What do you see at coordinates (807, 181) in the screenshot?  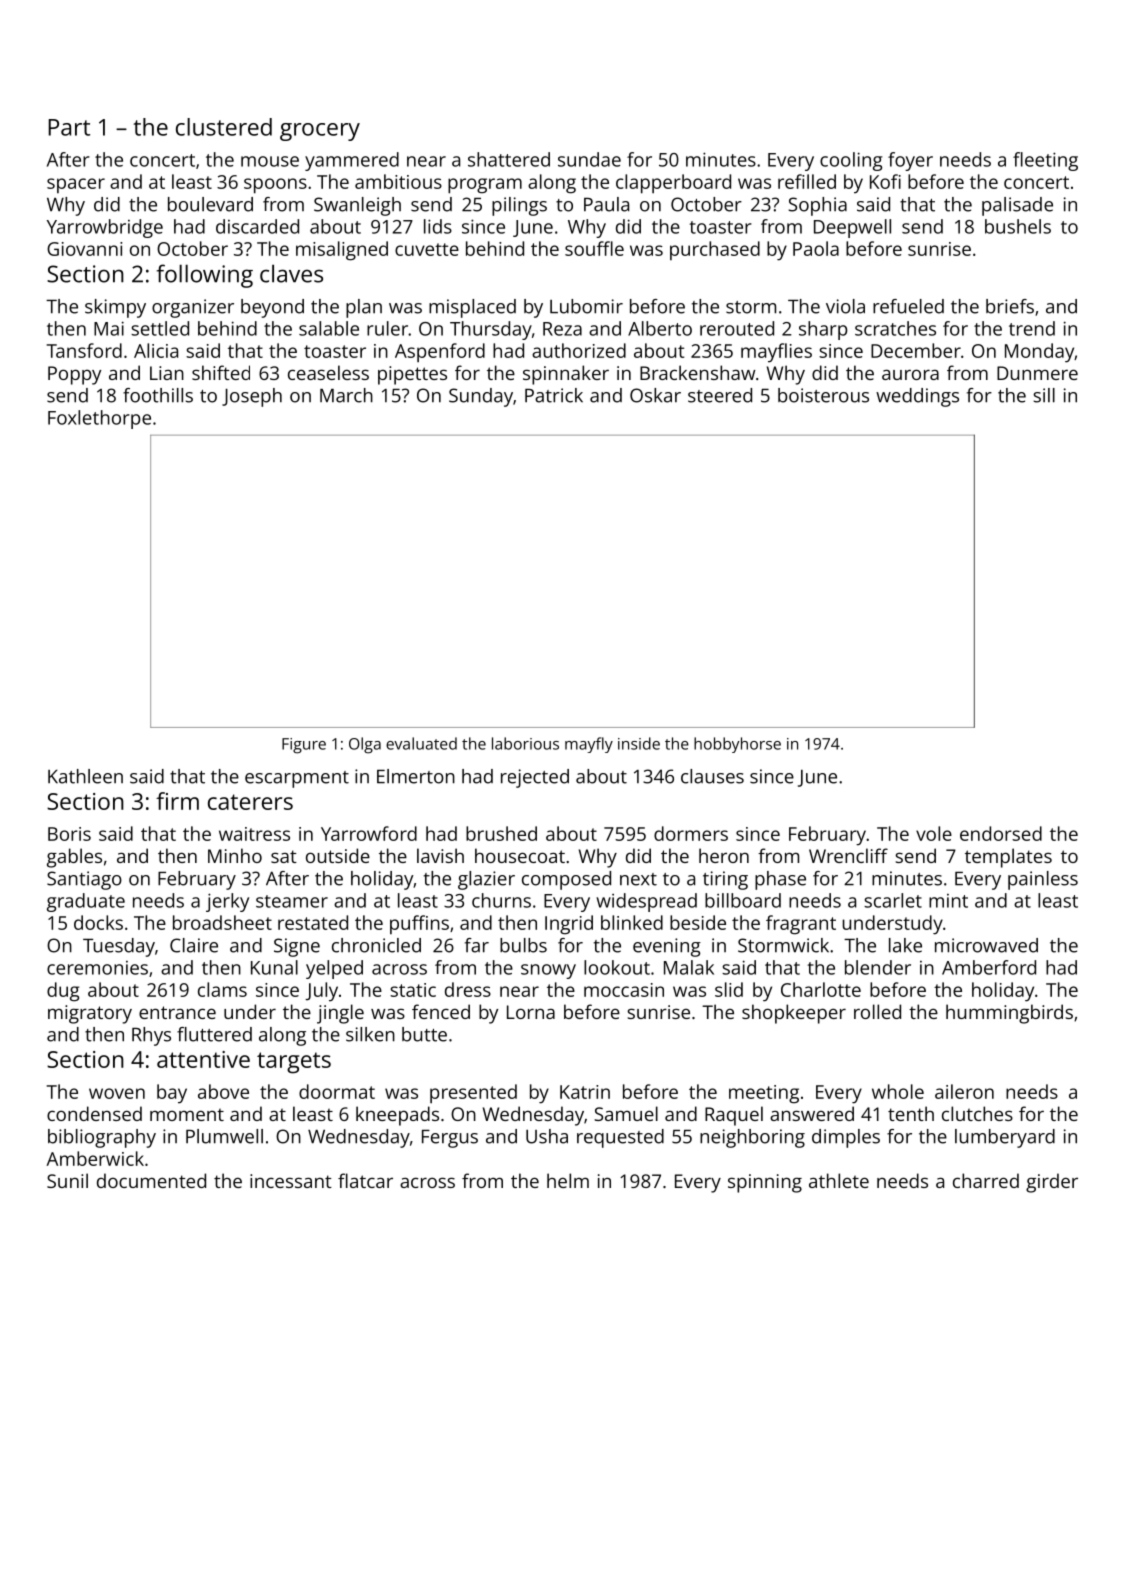 I see `refilled` at bounding box center [807, 181].
